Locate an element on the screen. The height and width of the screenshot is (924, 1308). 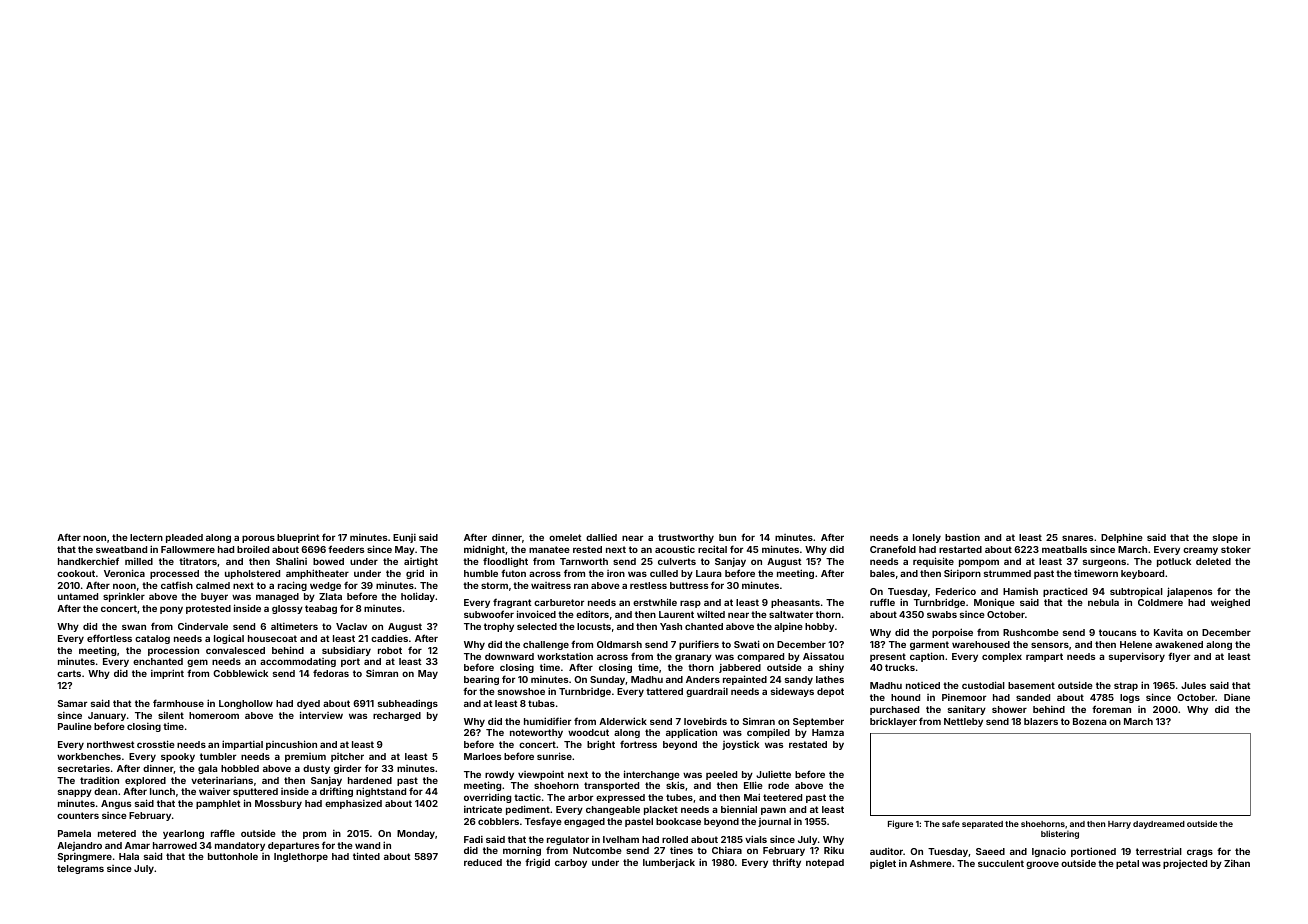
Monday is located at coordinates (416, 834).
